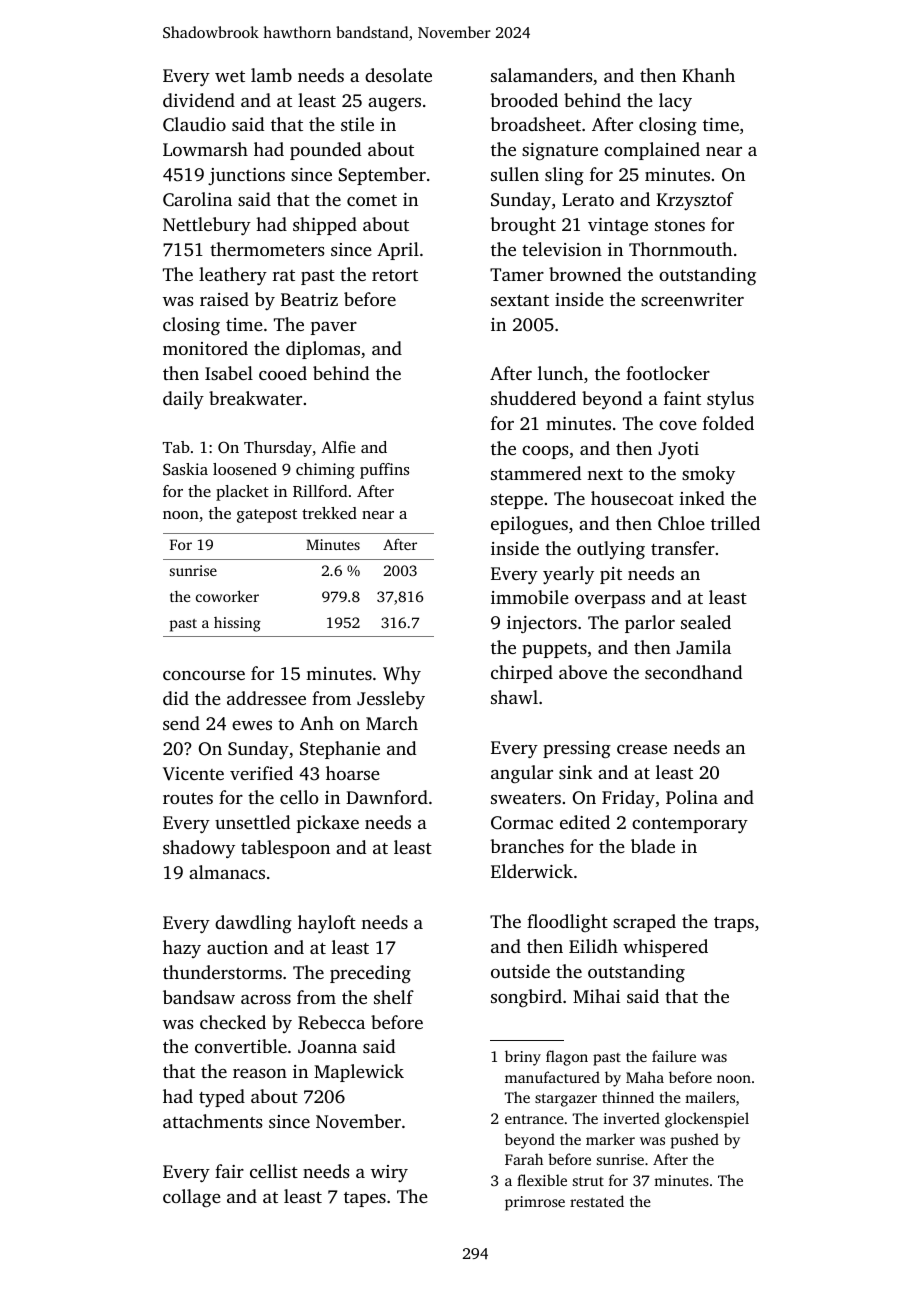 The image size is (924, 1311). What do you see at coordinates (668, 373) in the screenshot?
I see `footlocker` at bounding box center [668, 373].
